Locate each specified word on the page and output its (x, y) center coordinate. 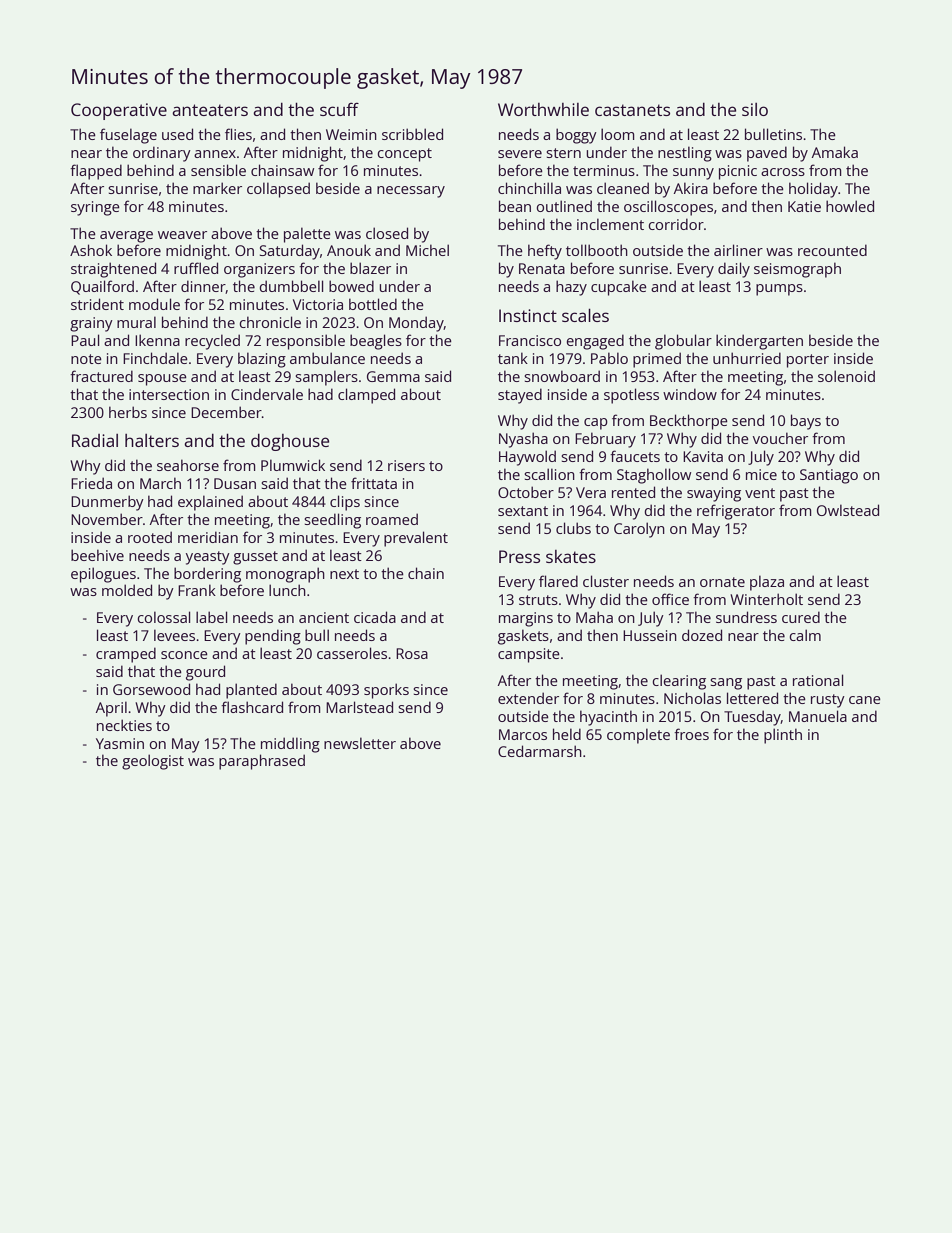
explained (210, 503)
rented (633, 492)
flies (238, 134)
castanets (632, 110)
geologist (153, 762)
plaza (767, 583)
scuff (339, 109)
